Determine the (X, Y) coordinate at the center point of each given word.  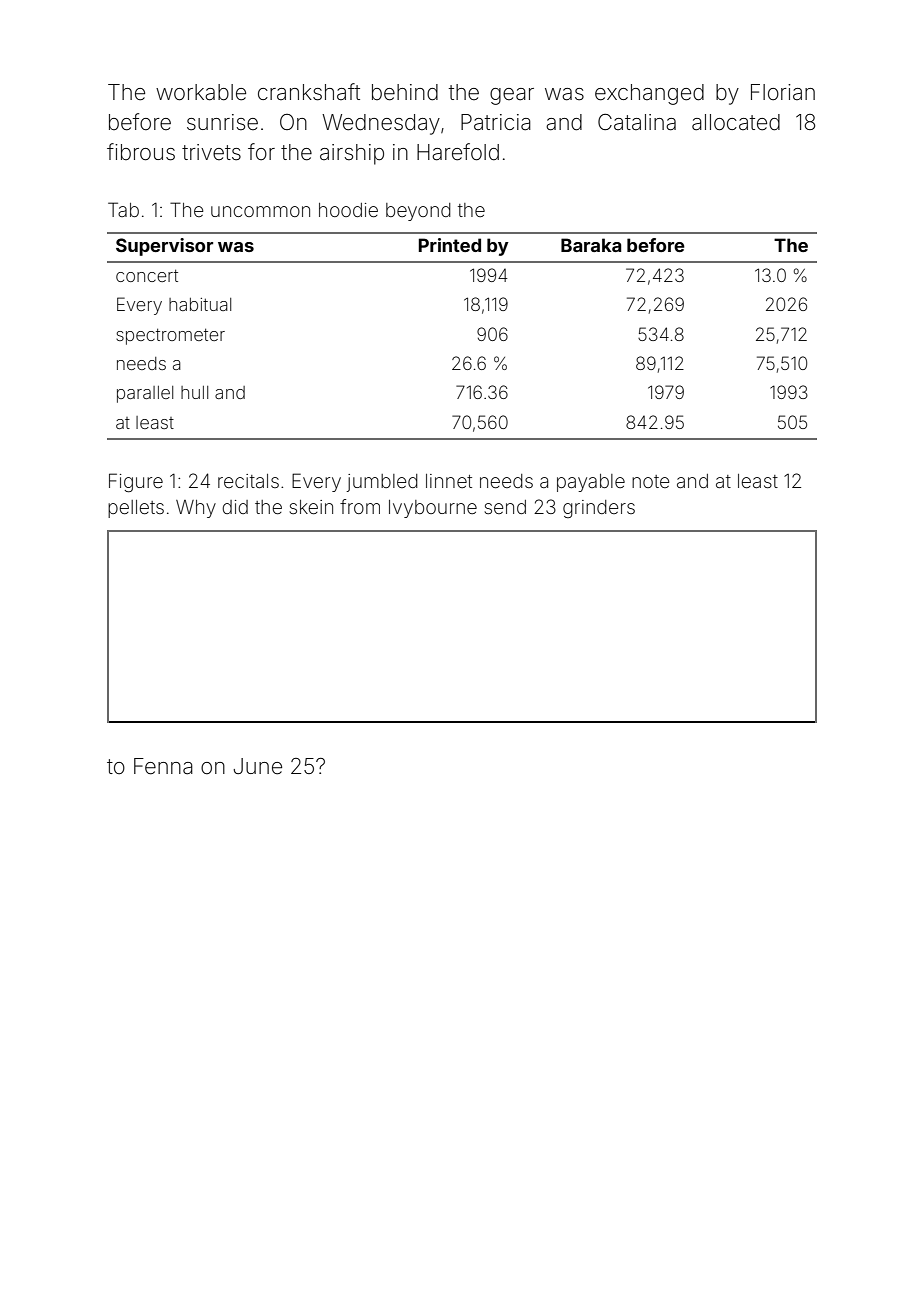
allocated (736, 122)
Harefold (458, 152)
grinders (599, 509)
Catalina (637, 122)
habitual (200, 304)
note (650, 481)
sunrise (222, 122)
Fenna (163, 766)
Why (196, 509)
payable (591, 483)
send (505, 507)
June (257, 766)
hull (194, 392)
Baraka (591, 245)
